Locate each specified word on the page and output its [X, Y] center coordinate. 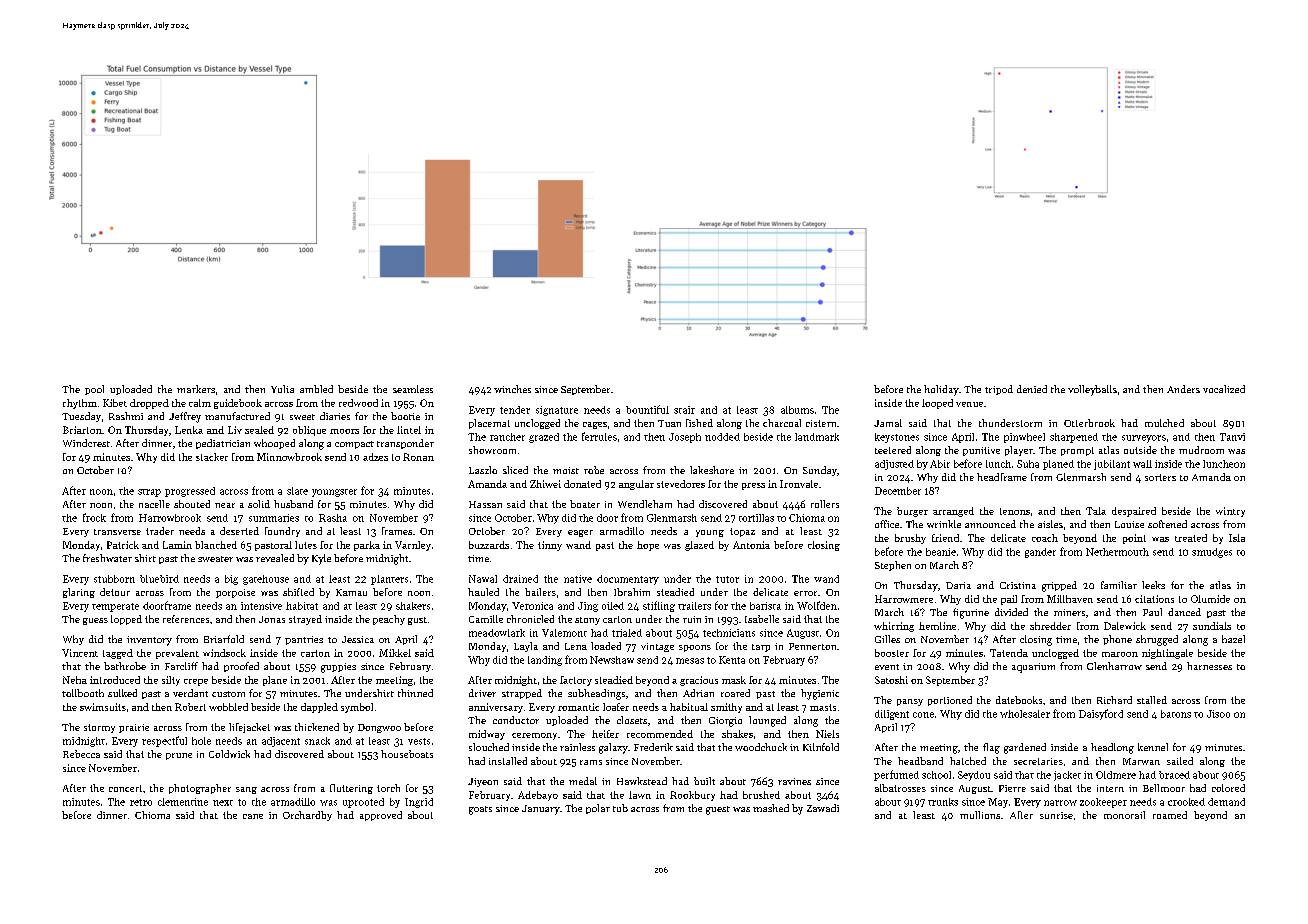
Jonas [272, 619]
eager [580, 533]
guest [718, 810]
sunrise [1056, 815]
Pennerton [812, 646]
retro [141, 802]
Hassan [485, 504]
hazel [1233, 639]
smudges [1212, 553]
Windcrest [86, 443]
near [225, 505]
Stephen [893, 566]
